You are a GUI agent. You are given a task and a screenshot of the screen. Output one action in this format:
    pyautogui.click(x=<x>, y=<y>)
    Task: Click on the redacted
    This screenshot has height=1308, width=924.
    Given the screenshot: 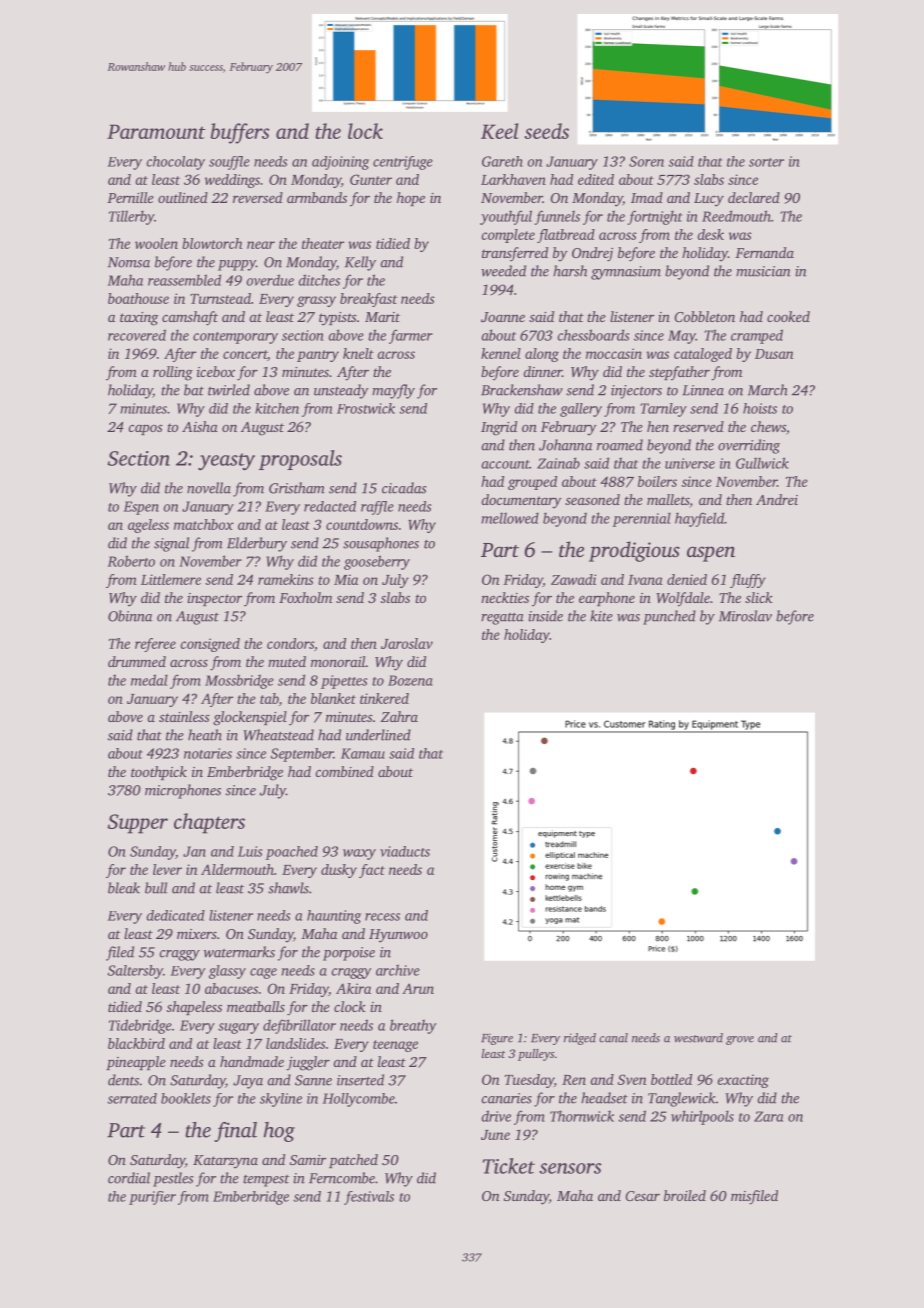 What is the action you would take?
    pyautogui.click(x=330, y=506)
